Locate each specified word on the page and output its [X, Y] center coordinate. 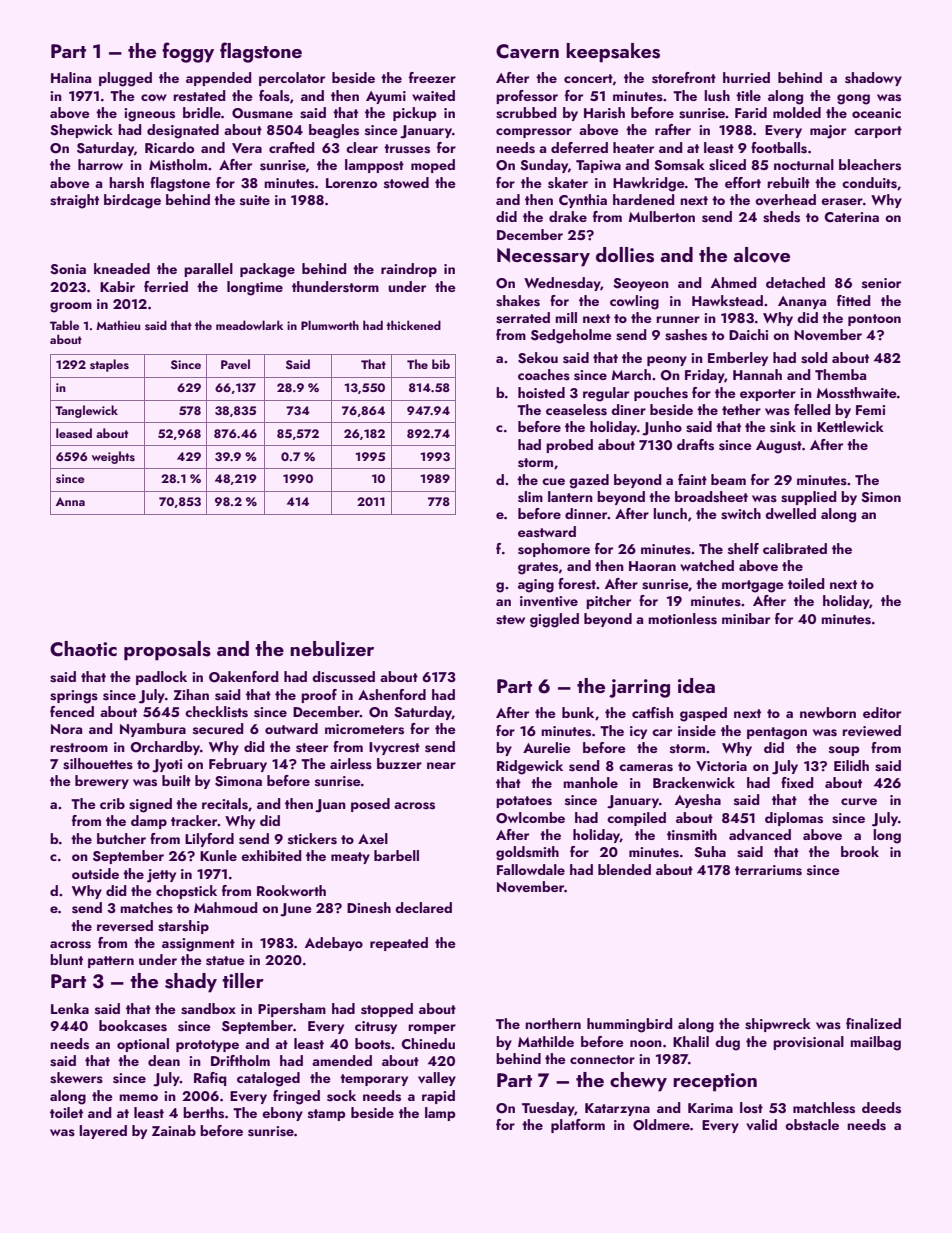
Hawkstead [727, 301]
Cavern [527, 51]
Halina [71, 77]
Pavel [235, 364]
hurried [746, 77]
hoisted [541, 393]
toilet [66, 1112]
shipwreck [778, 1025]
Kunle [218, 855]
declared [423, 907]
